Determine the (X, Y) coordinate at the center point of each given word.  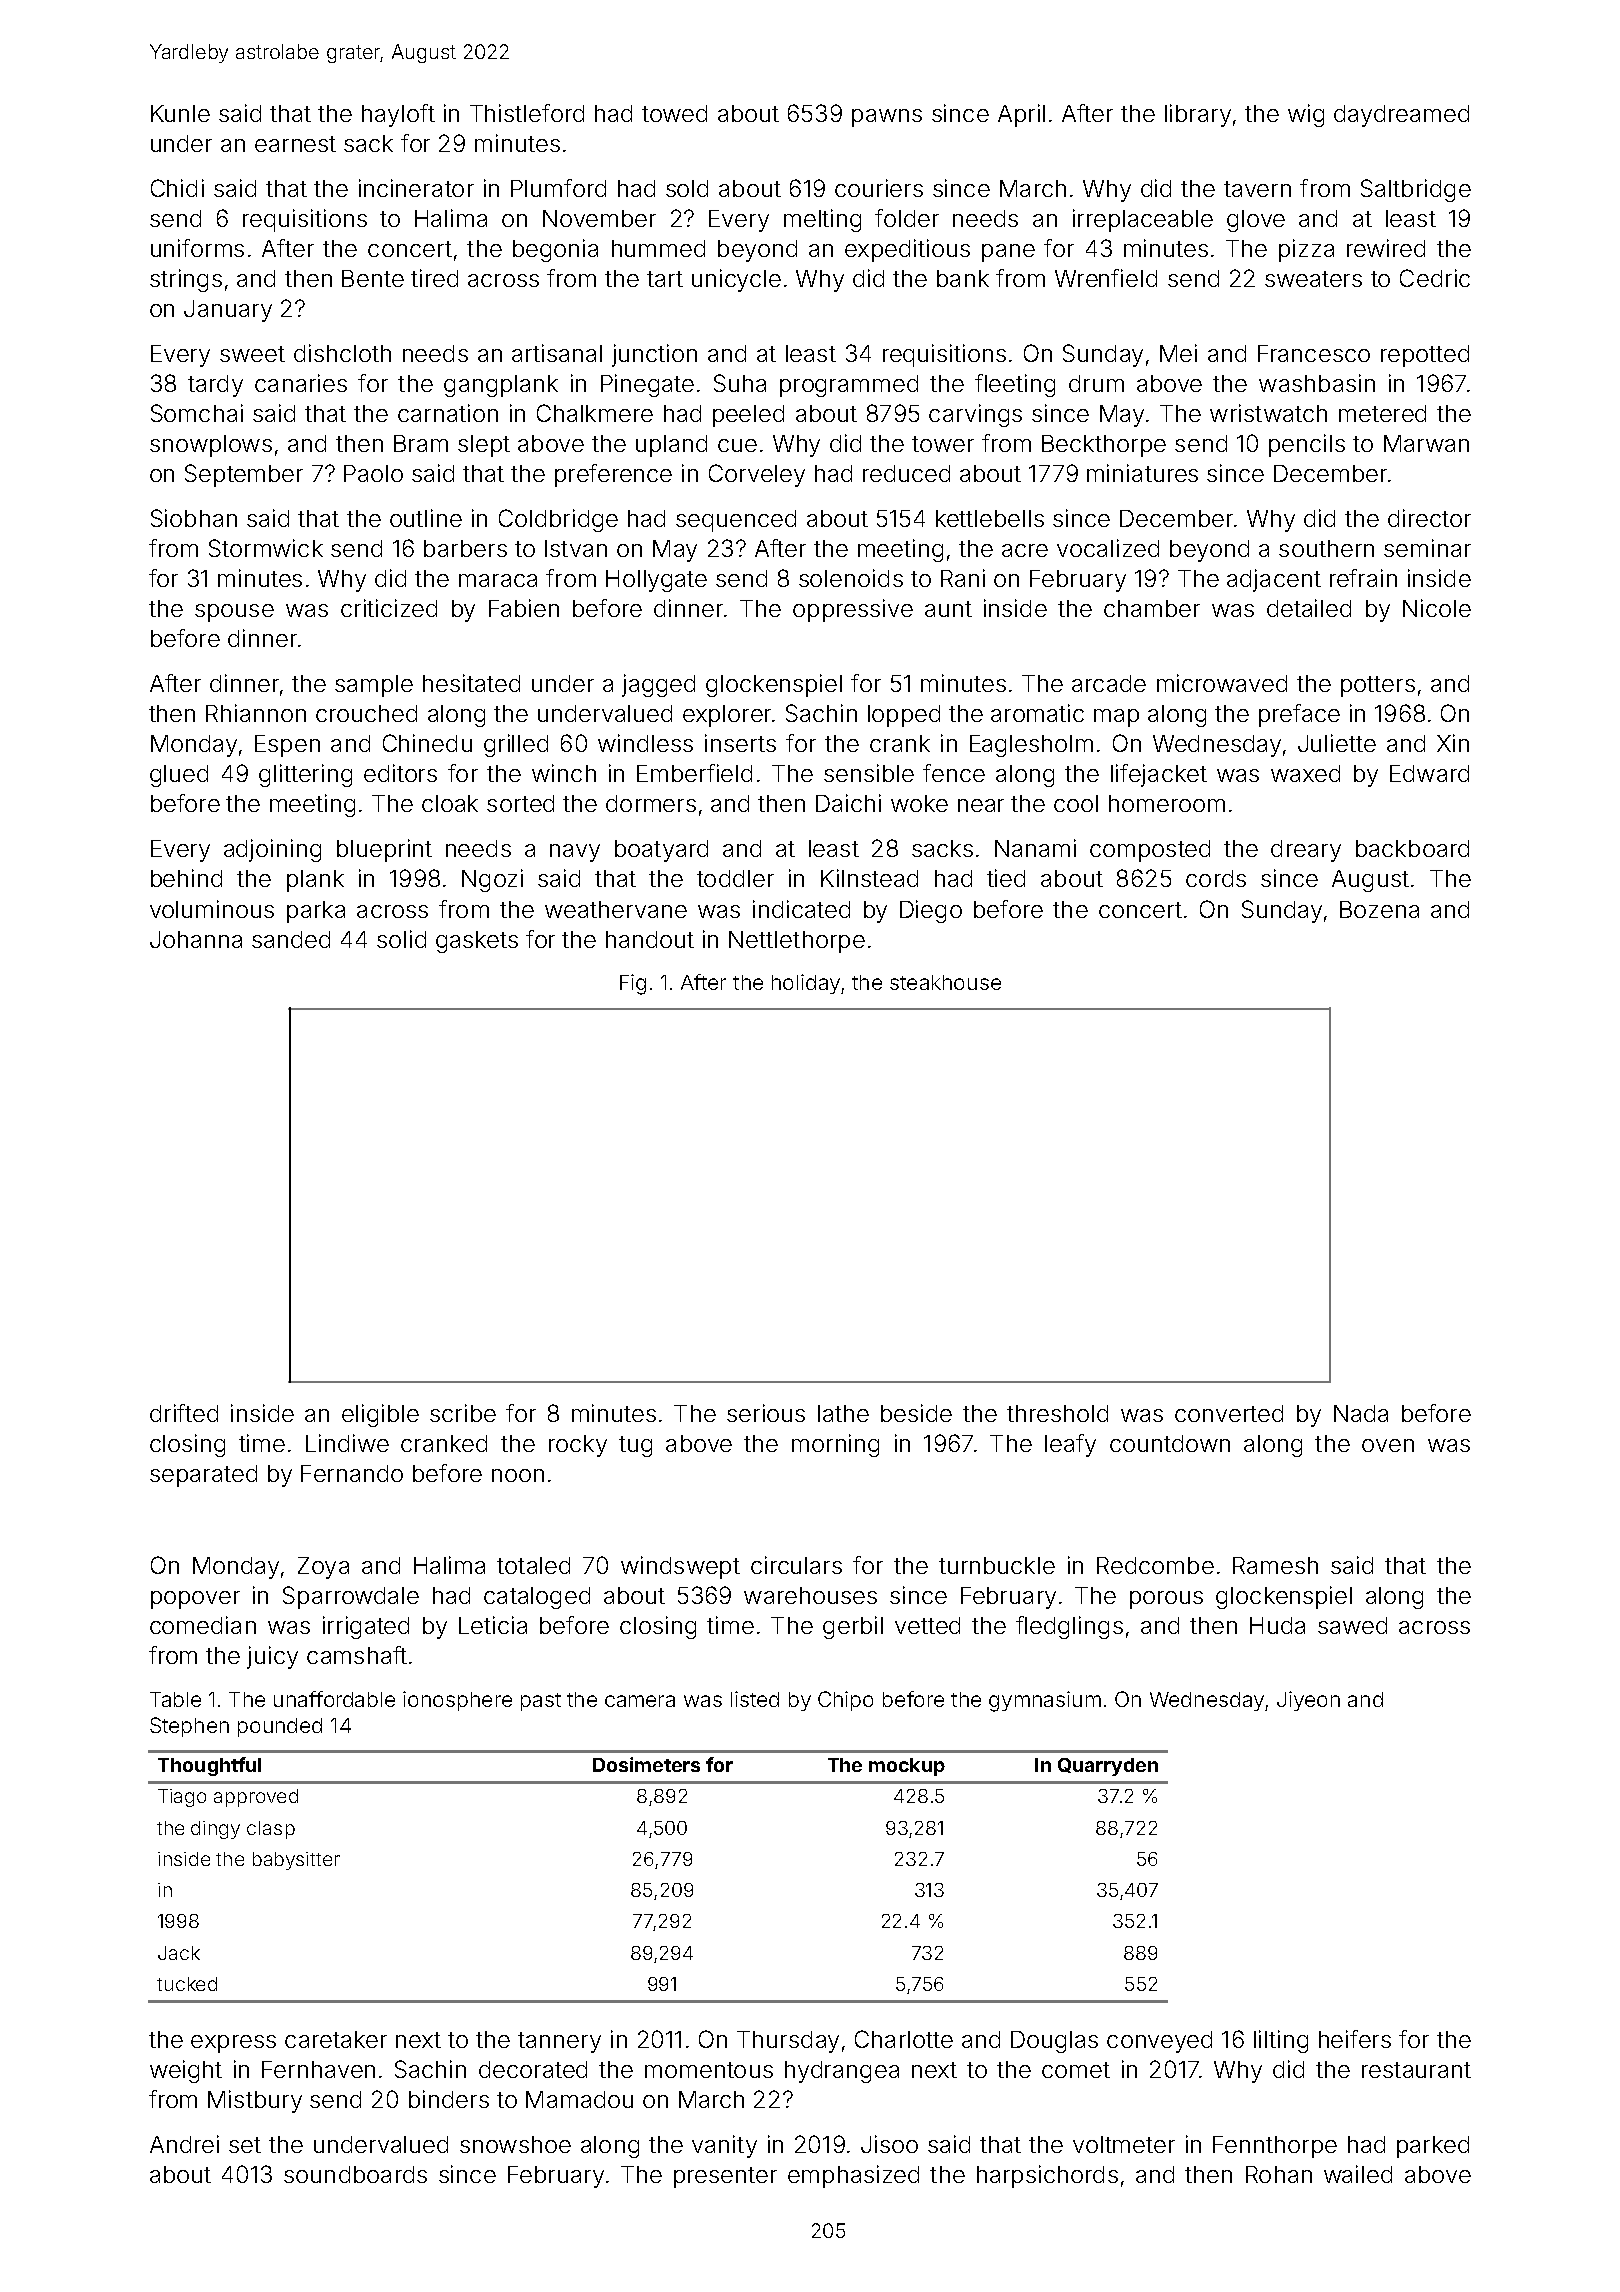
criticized (389, 608)
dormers (651, 803)
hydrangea (842, 2072)
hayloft (398, 115)
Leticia (493, 1625)
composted (1150, 851)
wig (1306, 115)
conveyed (1159, 2042)
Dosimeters (646, 1764)
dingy (215, 1830)
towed (674, 113)
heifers (1355, 2039)
